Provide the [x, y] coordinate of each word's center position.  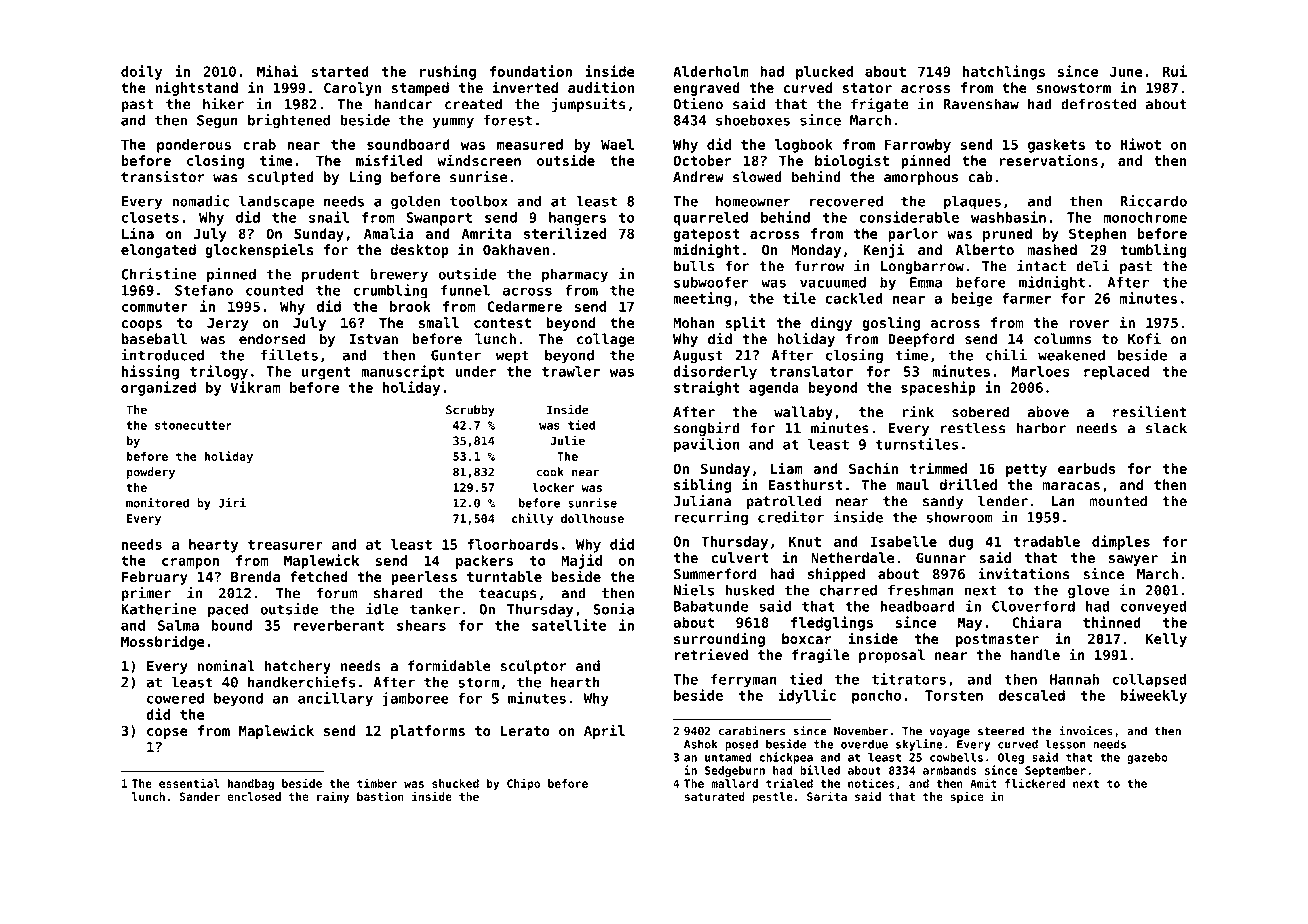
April [604, 731]
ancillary [335, 699]
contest [502, 323]
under [476, 371]
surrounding [719, 639]
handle [1035, 655]
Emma [926, 282]
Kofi [1144, 338]
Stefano [204, 290]
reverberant [339, 625]
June [1126, 71]
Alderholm [711, 71]
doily [141, 72]
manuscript [402, 372]
